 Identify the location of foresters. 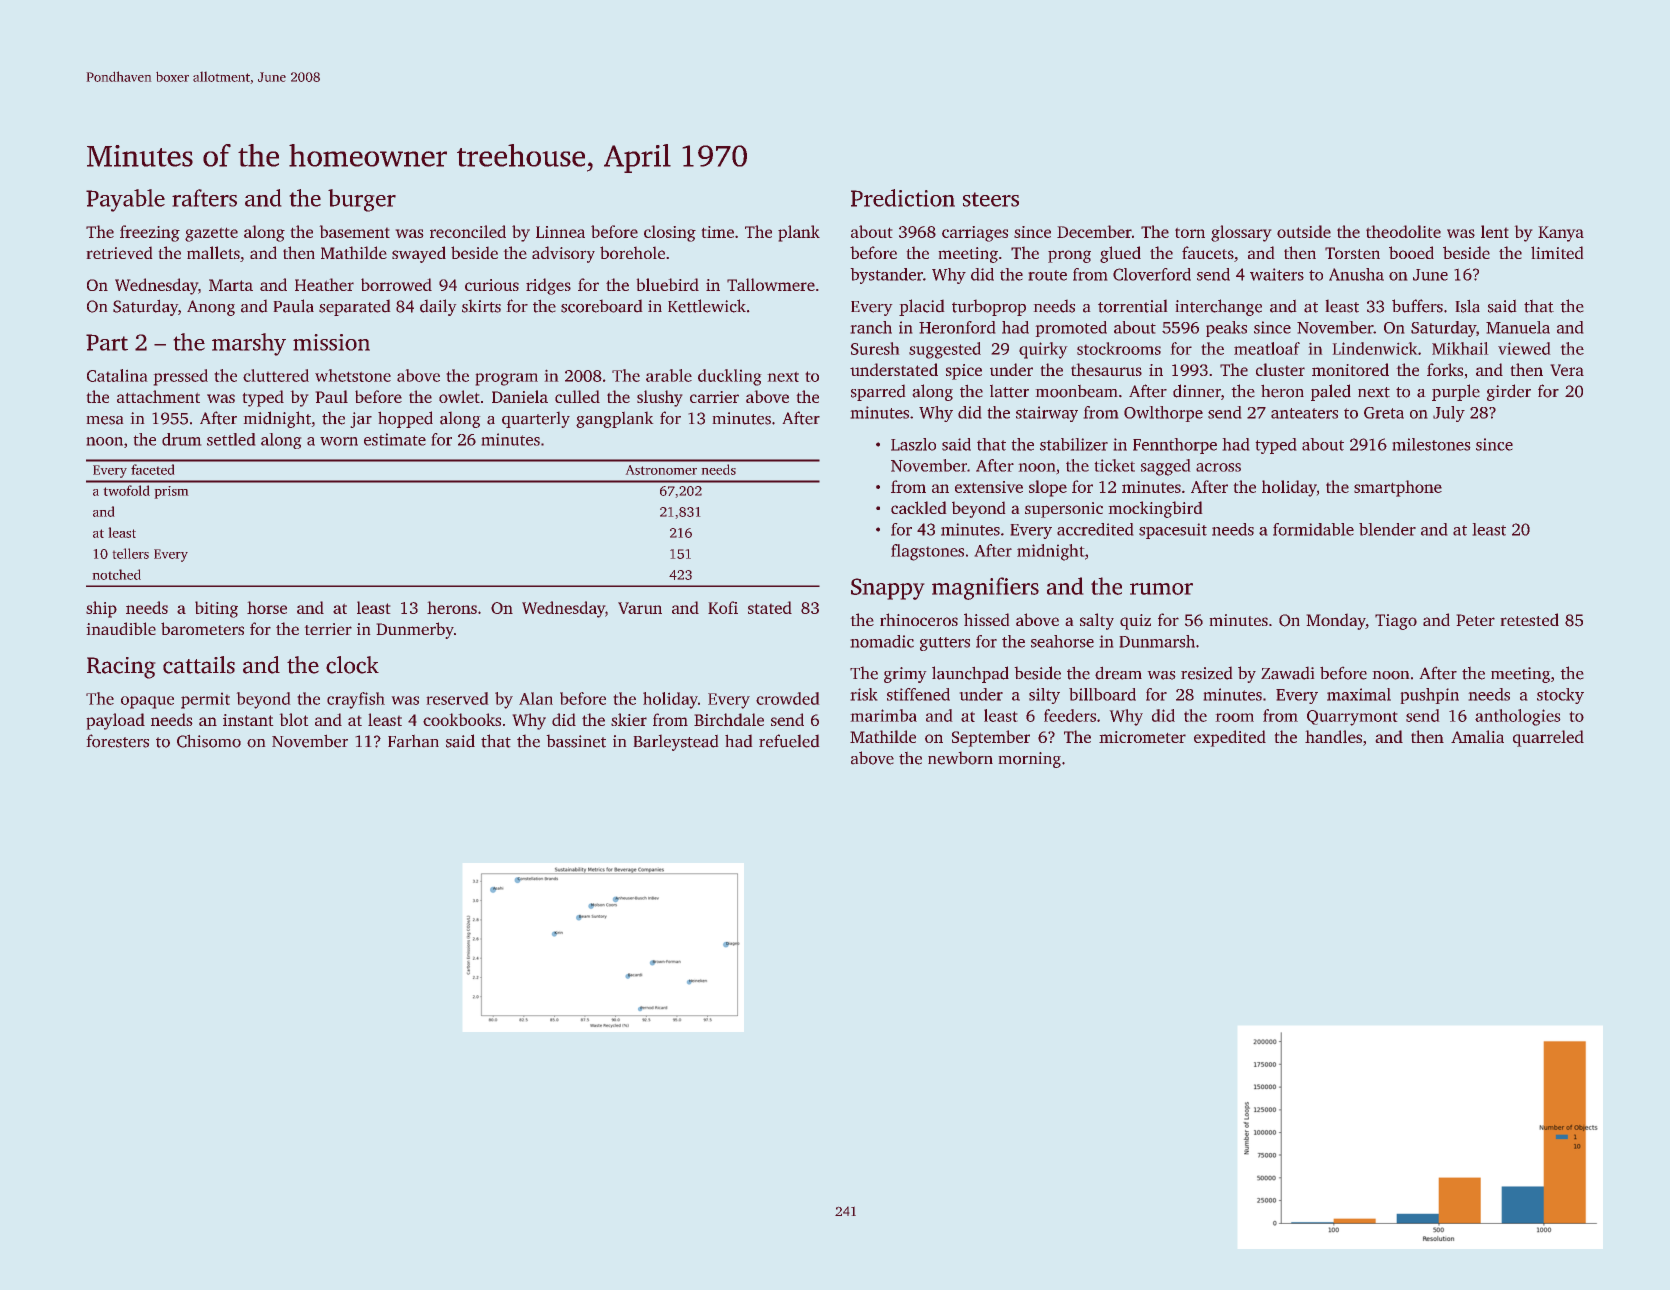
(118, 741).
